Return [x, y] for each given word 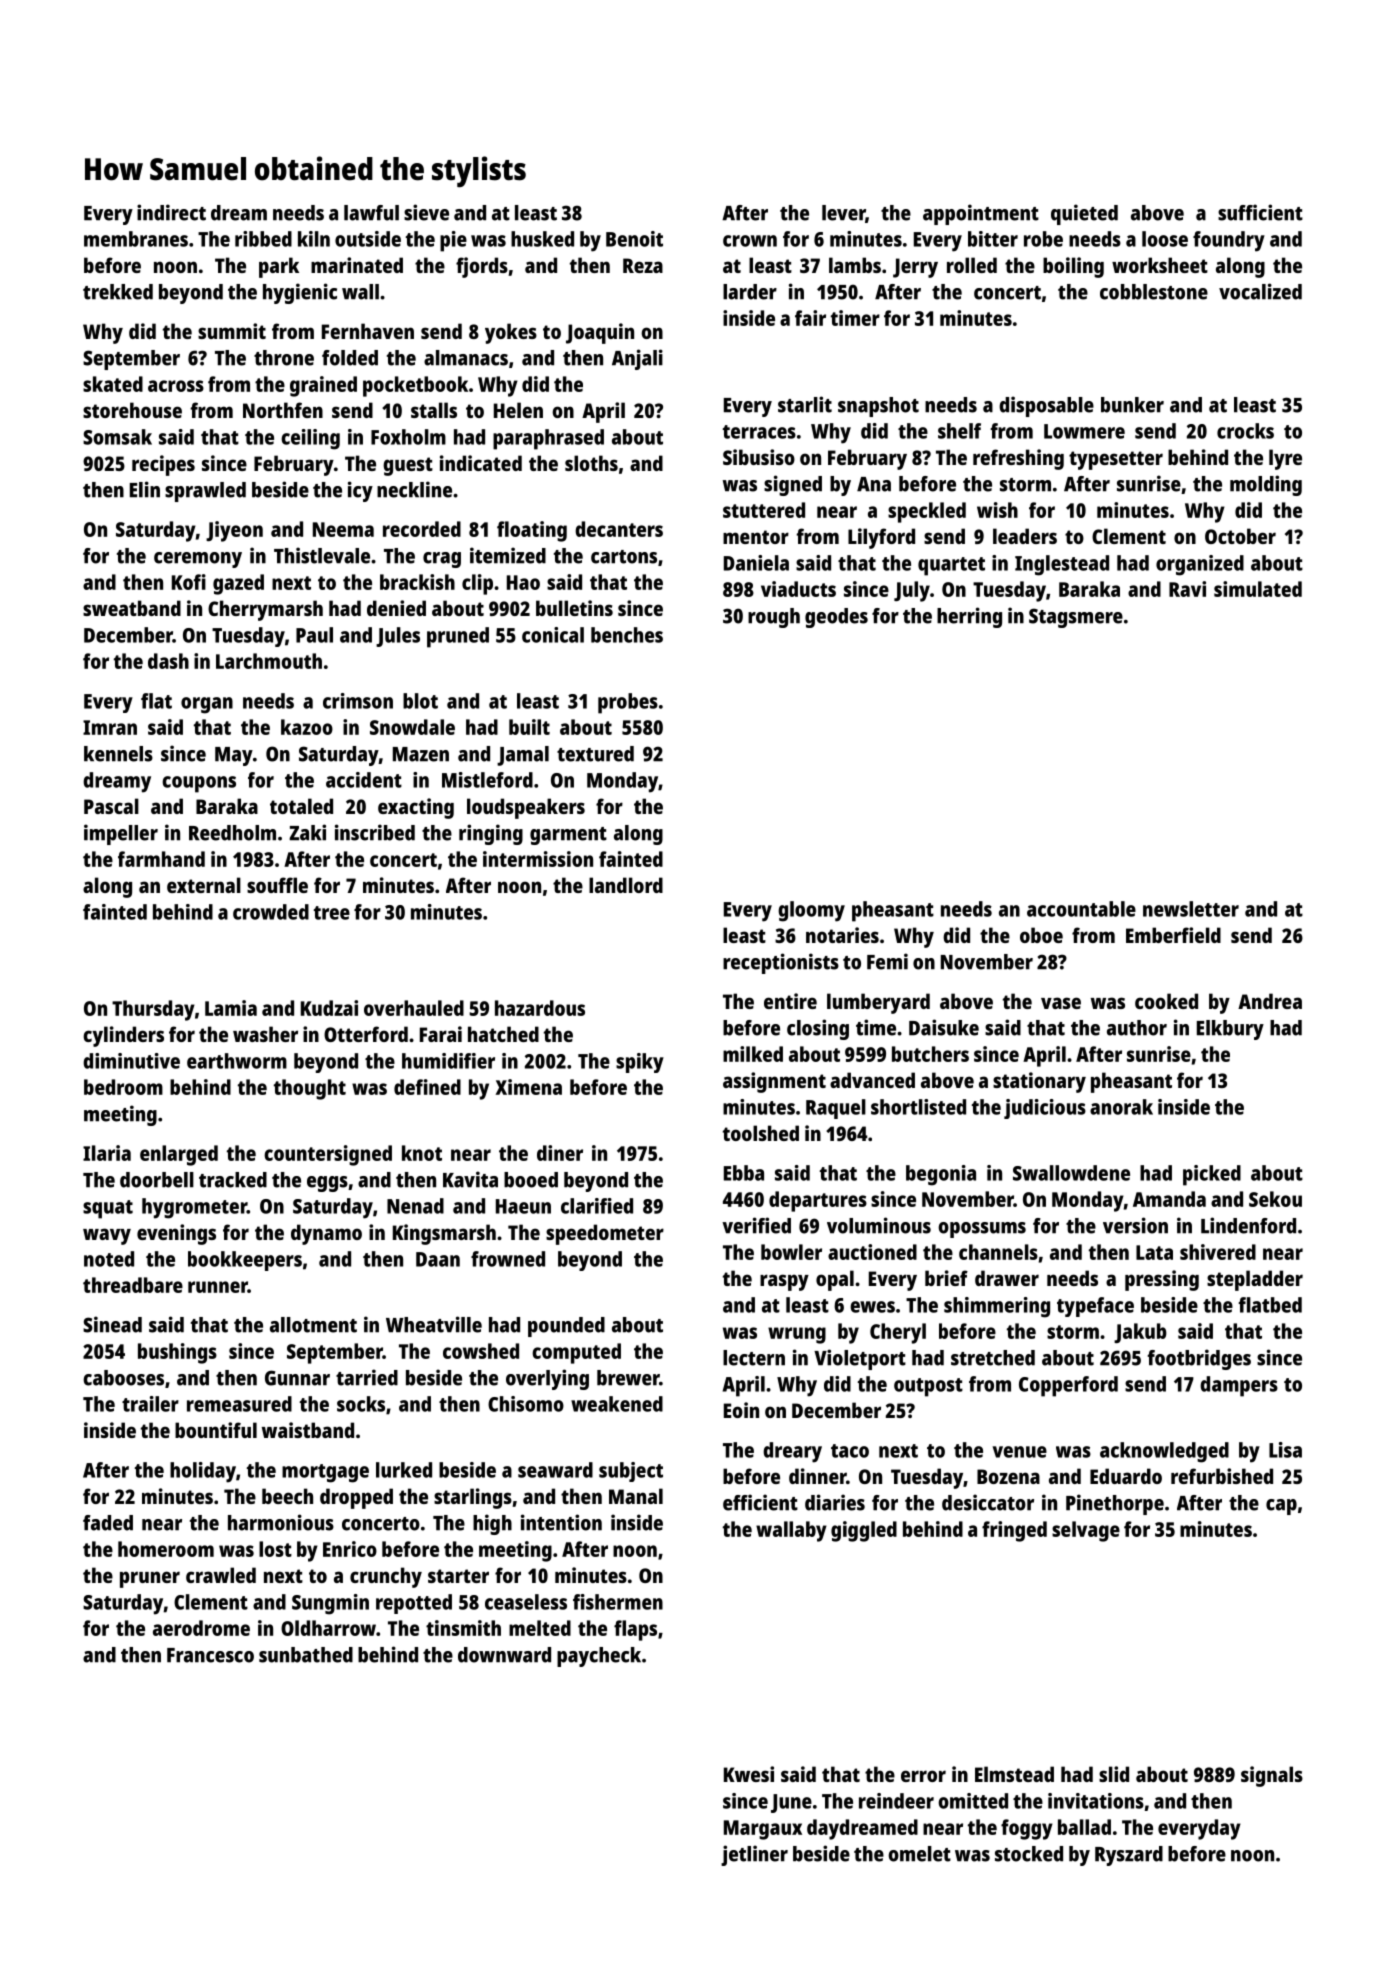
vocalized [1260, 291]
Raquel [836, 1109]
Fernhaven [368, 331]
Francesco [210, 1655]
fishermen [618, 1602]
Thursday [153, 1010]
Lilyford [881, 538]
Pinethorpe [1115, 1504]
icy [360, 491]
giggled [864, 1531]
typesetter [1116, 460]
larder [750, 292]
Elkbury [1230, 1030]
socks [361, 1404]
